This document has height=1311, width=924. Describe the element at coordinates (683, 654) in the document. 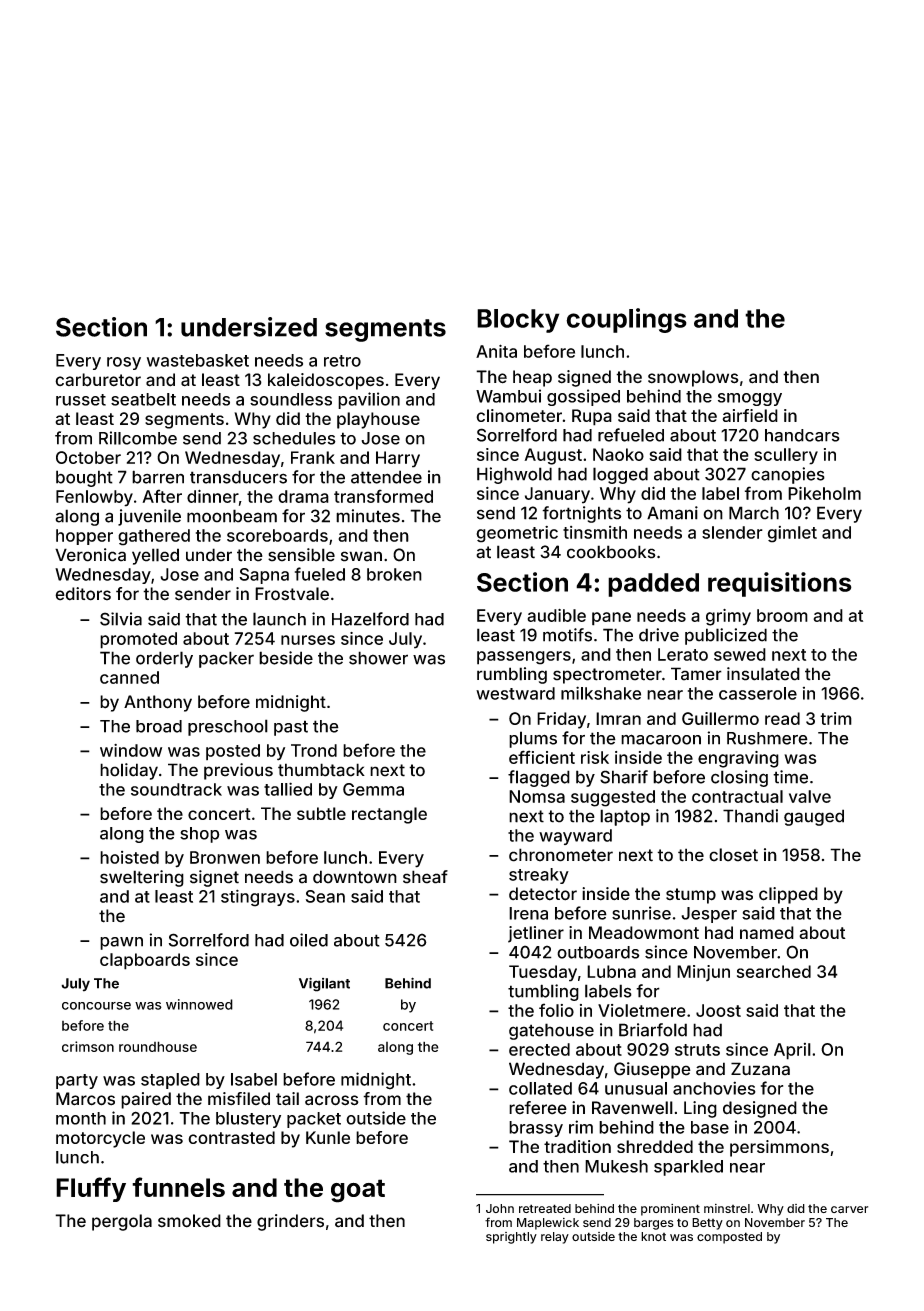

I see `Lerato` at that location.
